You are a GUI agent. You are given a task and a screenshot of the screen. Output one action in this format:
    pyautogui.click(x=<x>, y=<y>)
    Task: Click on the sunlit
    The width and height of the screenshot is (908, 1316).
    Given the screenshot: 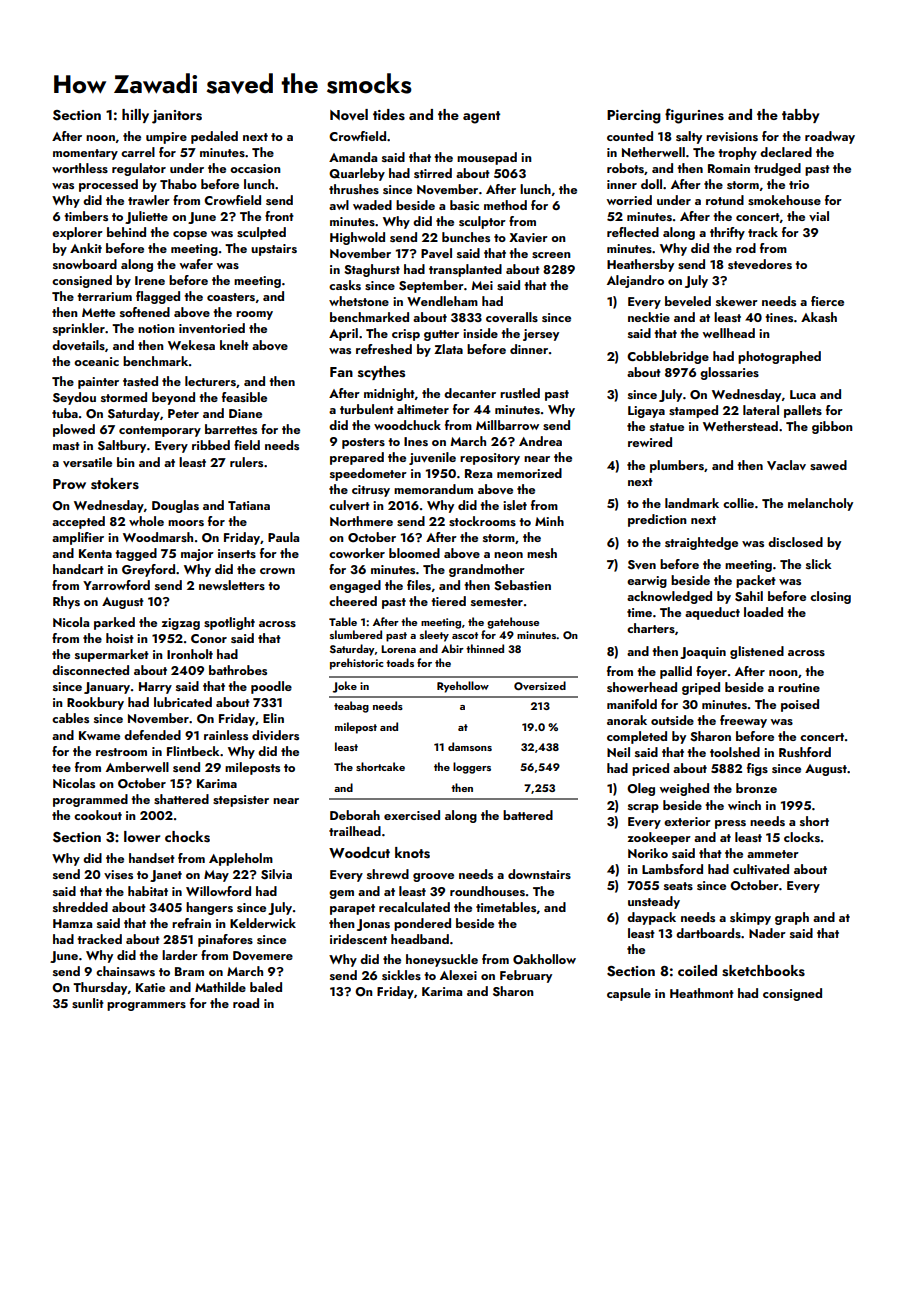 What is the action you would take?
    pyautogui.click(x=88, y=1003)
